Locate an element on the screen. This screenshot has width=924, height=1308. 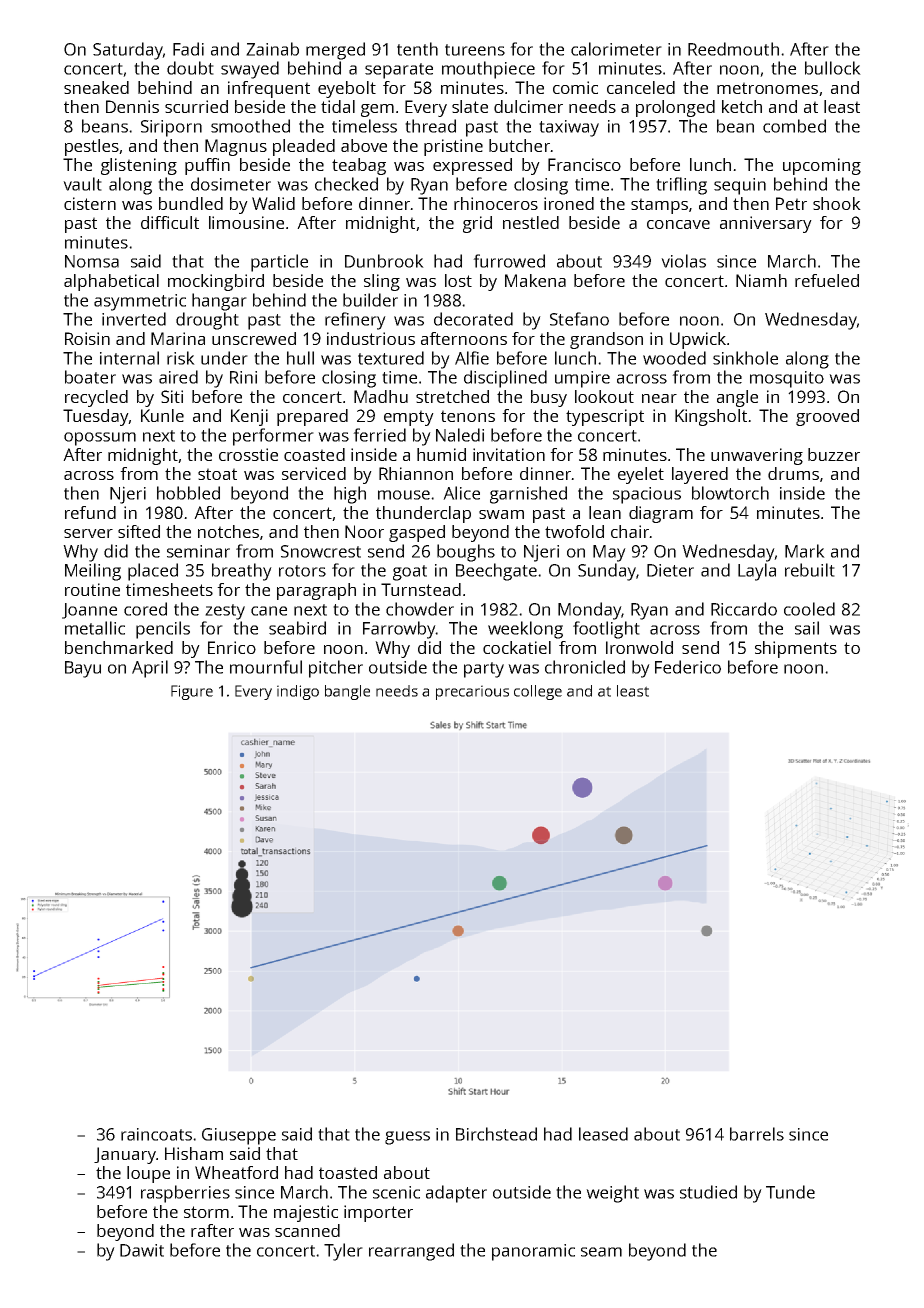
Joanne is located at coordinates (89, 611).
